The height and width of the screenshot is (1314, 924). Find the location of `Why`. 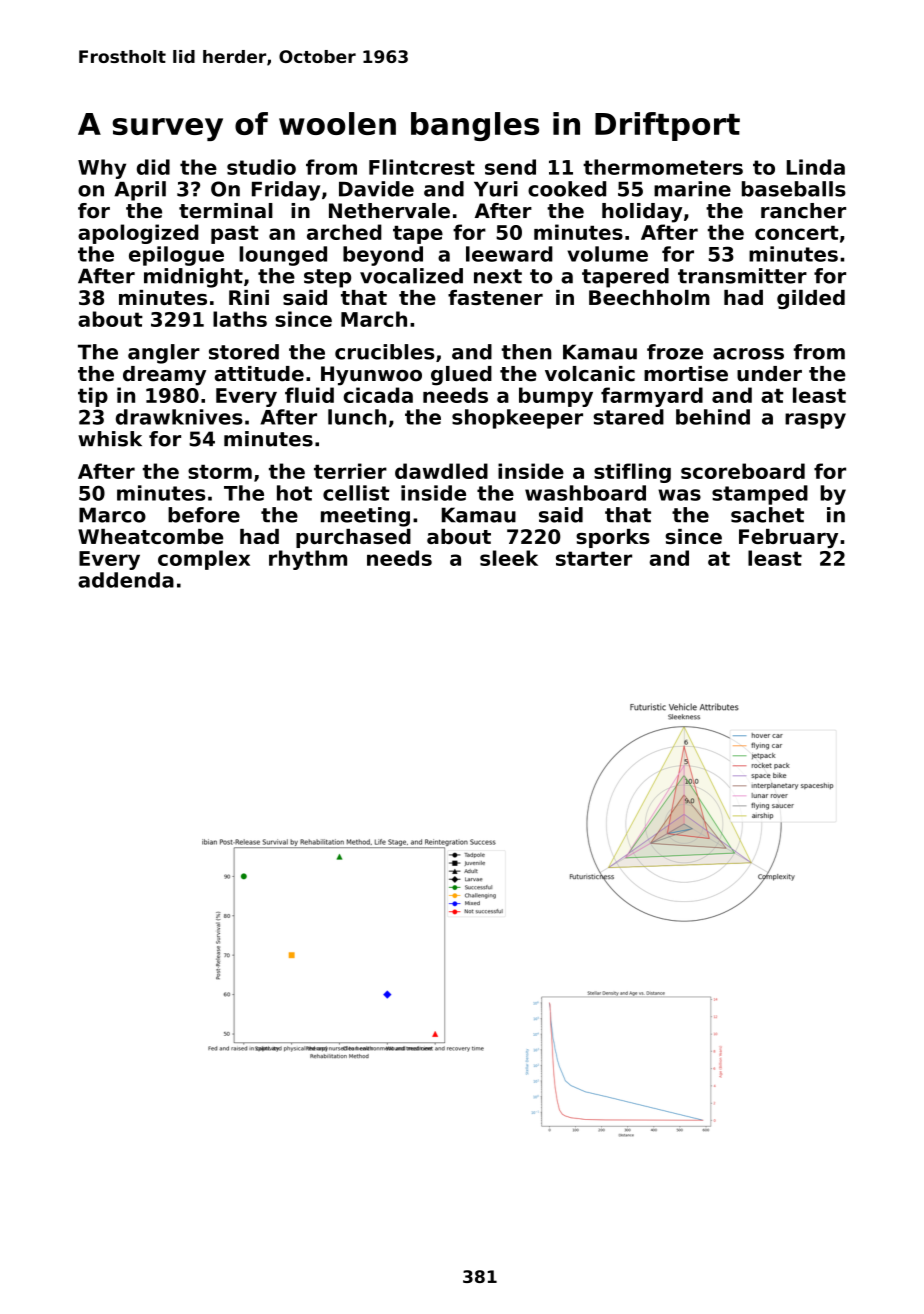

Why is located at coordinates (102, 169).
